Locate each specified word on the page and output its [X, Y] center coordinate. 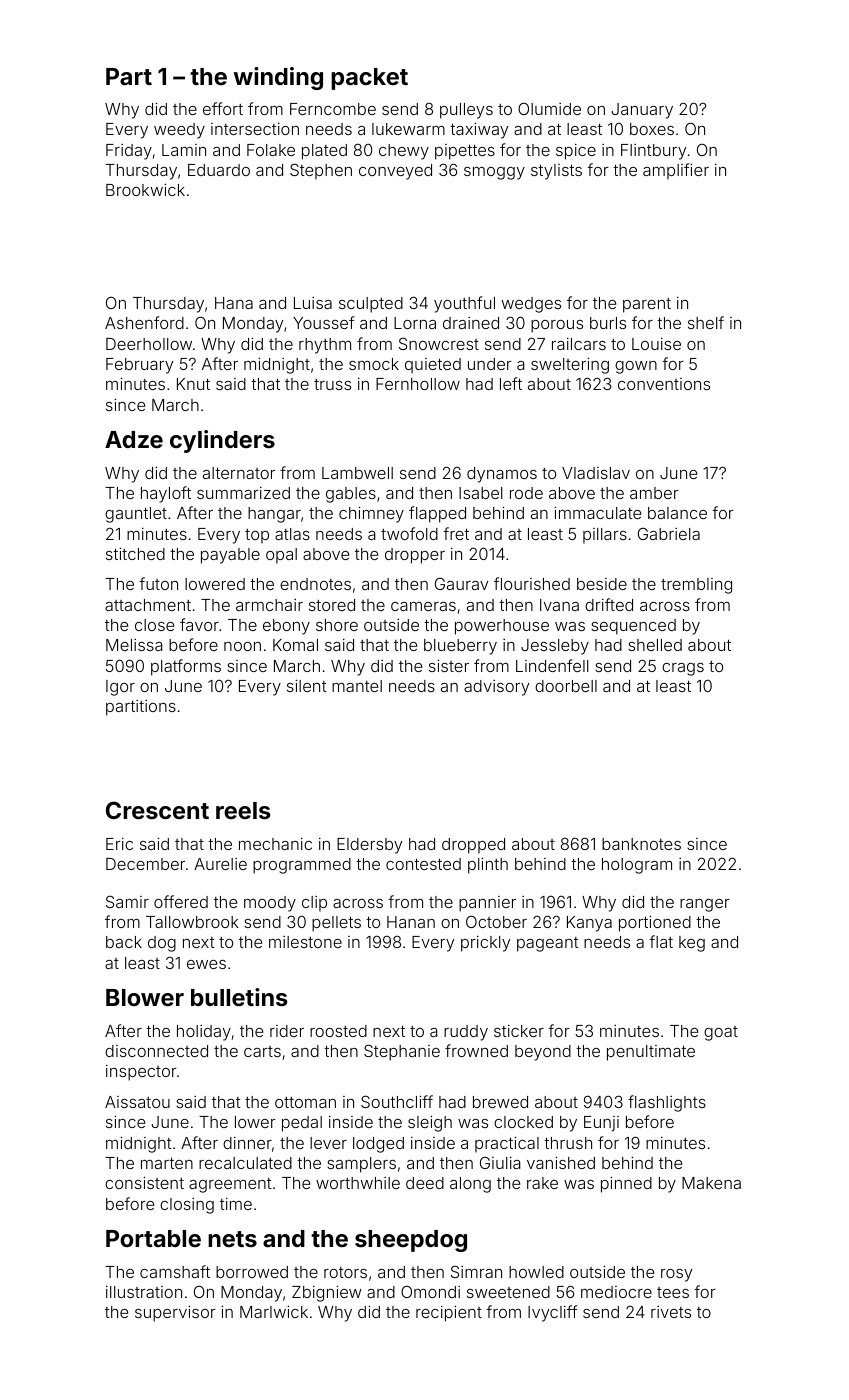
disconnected [156, 1051]
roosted [338, 1031]
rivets [671, 1312]
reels [243, 810]
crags [683, 669]
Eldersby [369, 846]
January [642, 111]
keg [692, 944]
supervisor [175, 1313]
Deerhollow [149, 344]
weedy [179, 131]
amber [654, 493]
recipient [449, 1313]
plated [324, 152]
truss [332, 384]
